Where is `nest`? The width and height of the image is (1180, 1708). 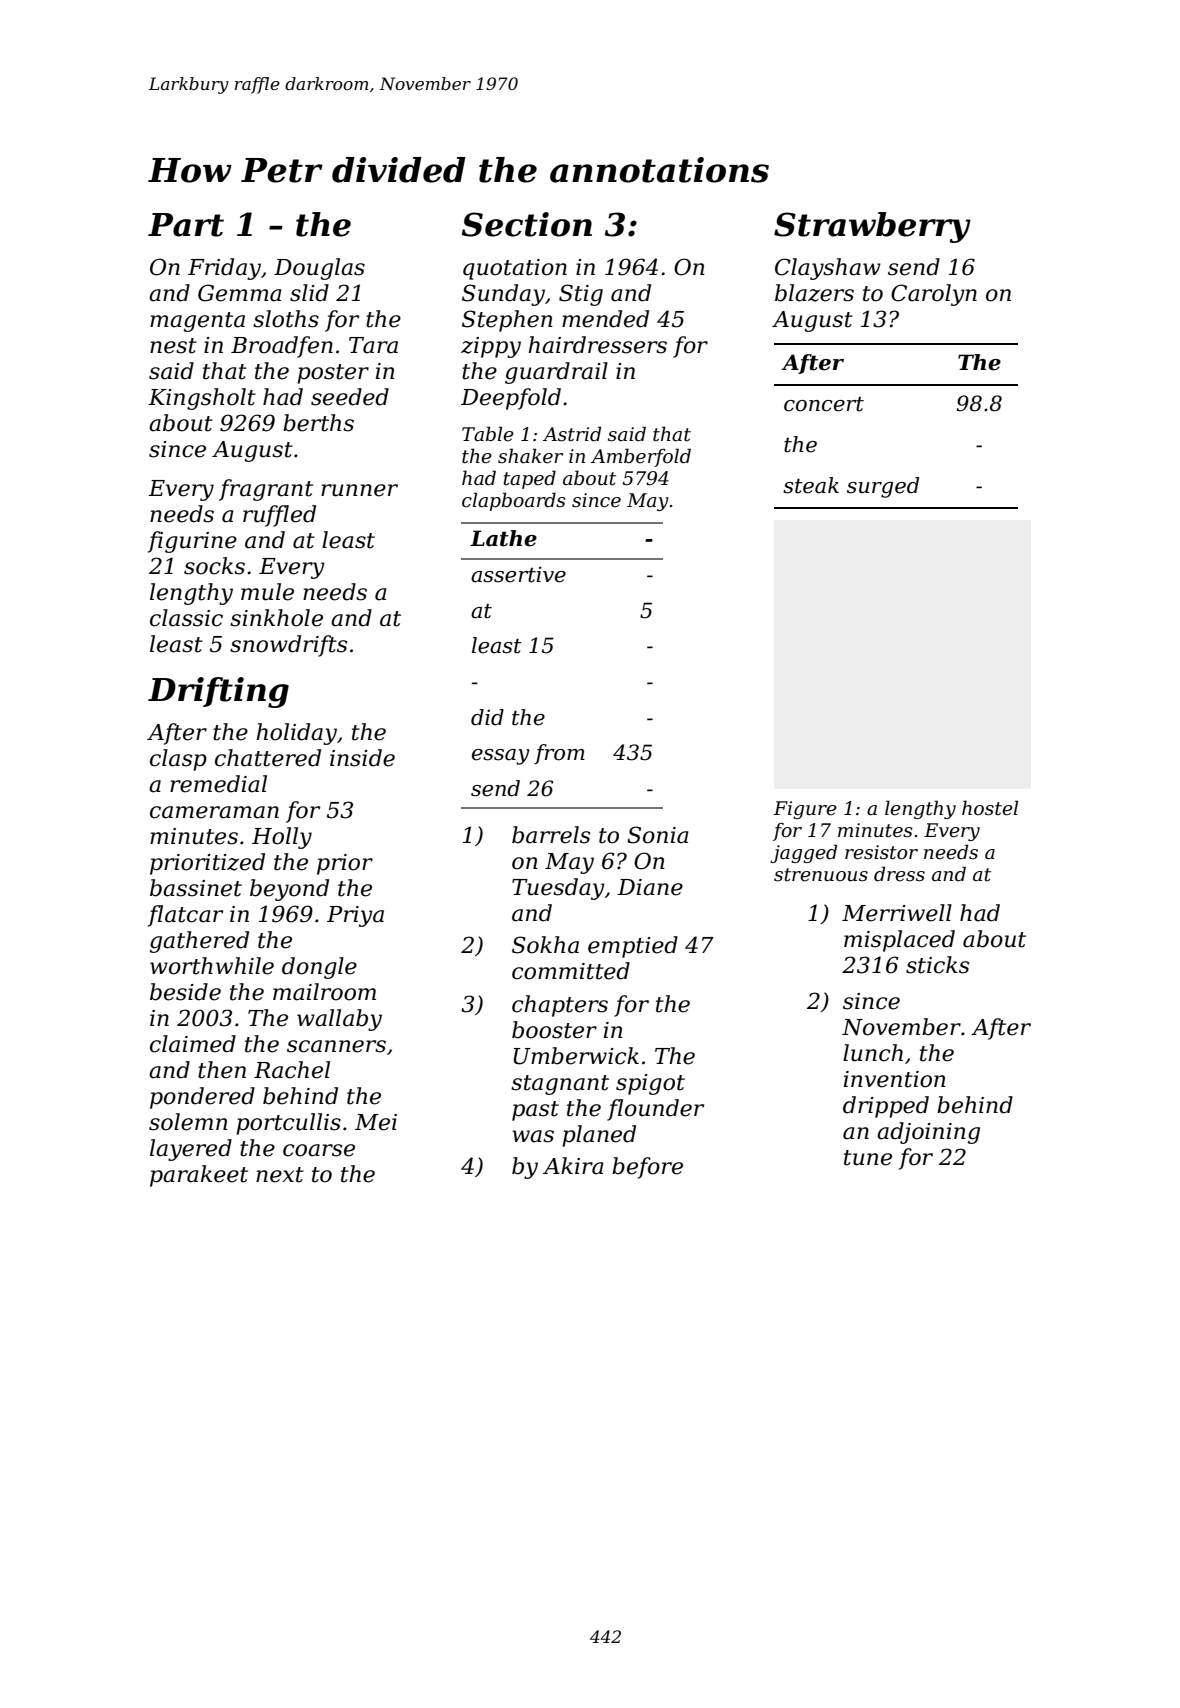
nest is located at coordinates (173, 346).
